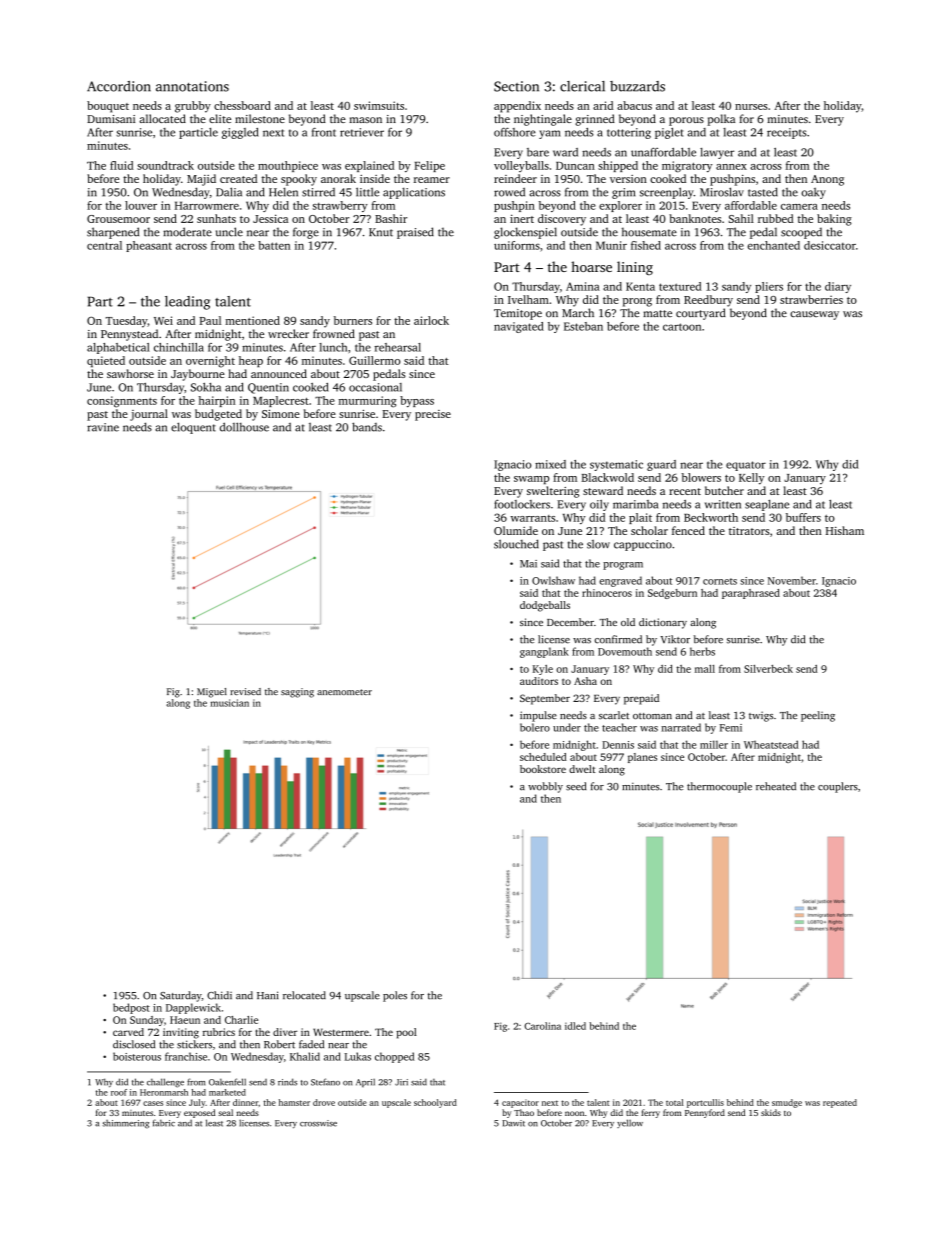 The image size is (952, 1233). Describe the element at coordinates (212, 693) in the screenshot. I see `Miguel` at that location.
